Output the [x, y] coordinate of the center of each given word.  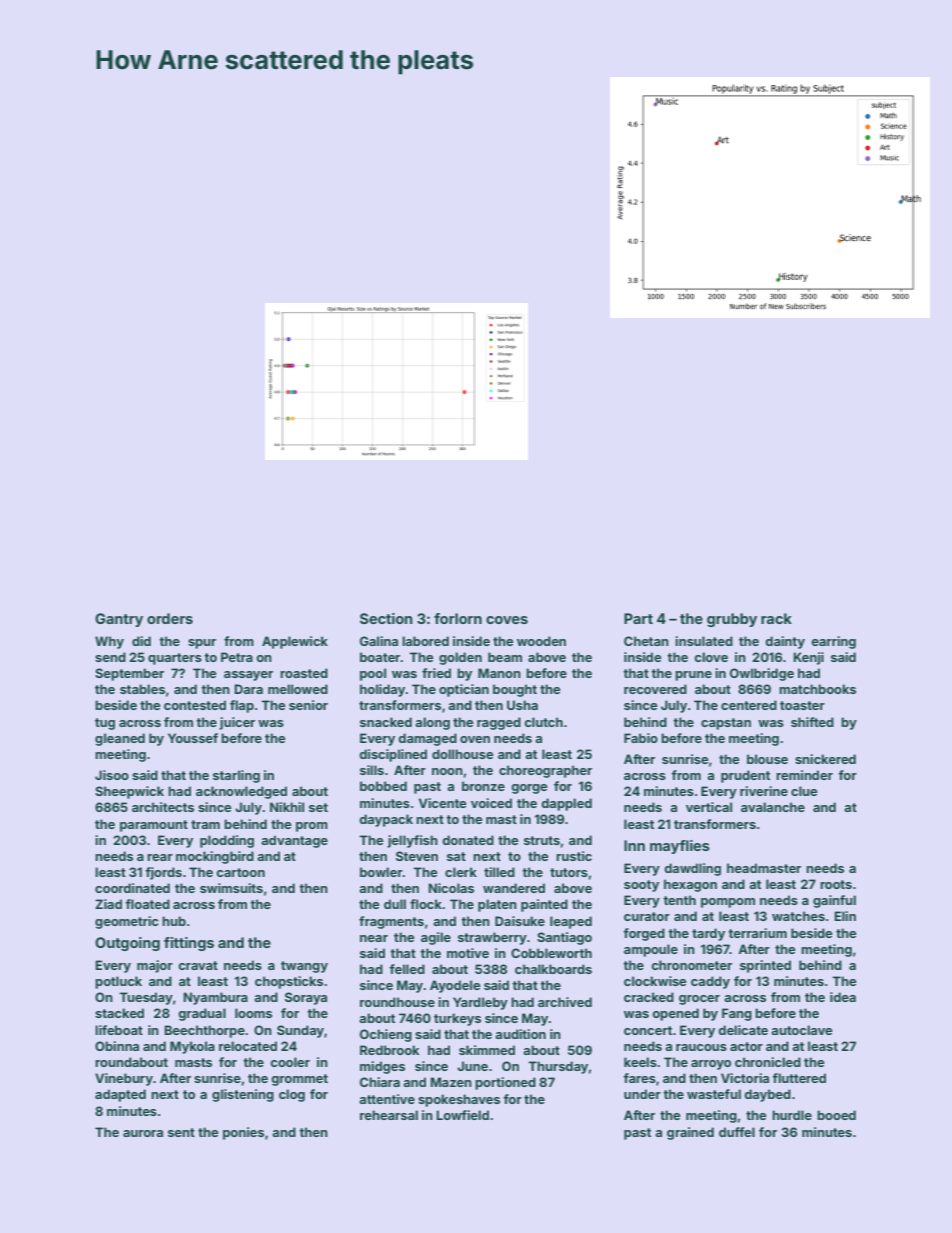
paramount [154, 826]
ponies [243, 1133]
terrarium [757, 933]
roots [836, 884]
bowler [381, 872]
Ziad [108, 904]
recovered [655, 689]
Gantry [119, 620]
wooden [541, 641]
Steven [417, 856]
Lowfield [462, 1115]
